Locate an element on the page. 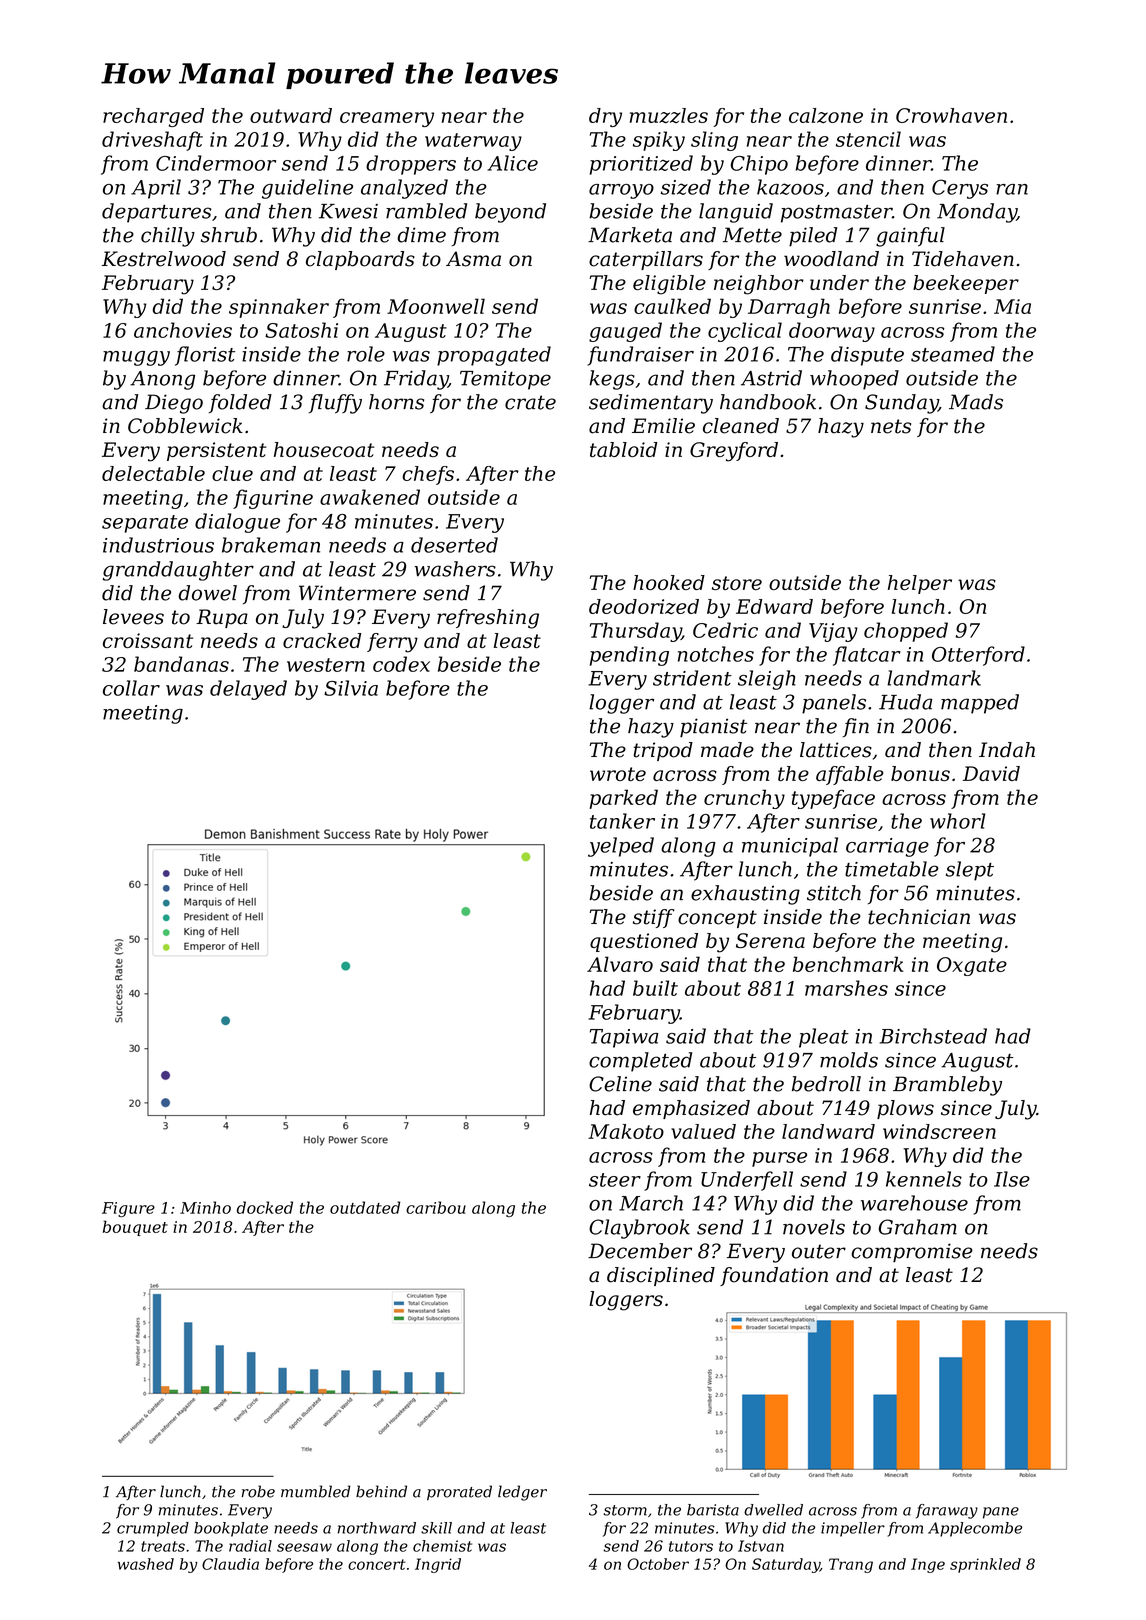 Image resolution: width=1146 pixels, height=1620 pixels. Tidehaven is located at coordinates (963, 259).
